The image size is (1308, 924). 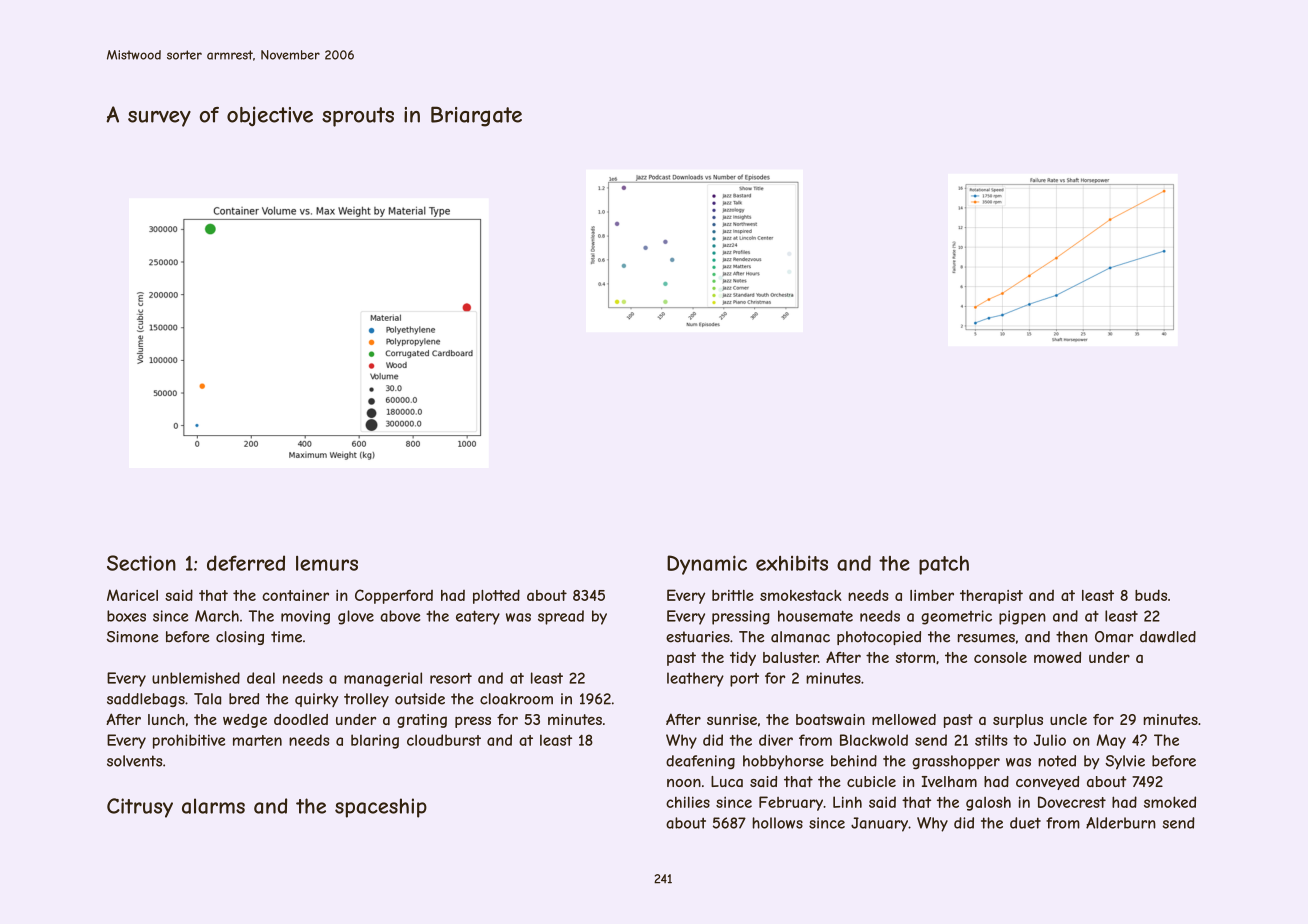 I want to click on behind, so click(x=854, y=761).
